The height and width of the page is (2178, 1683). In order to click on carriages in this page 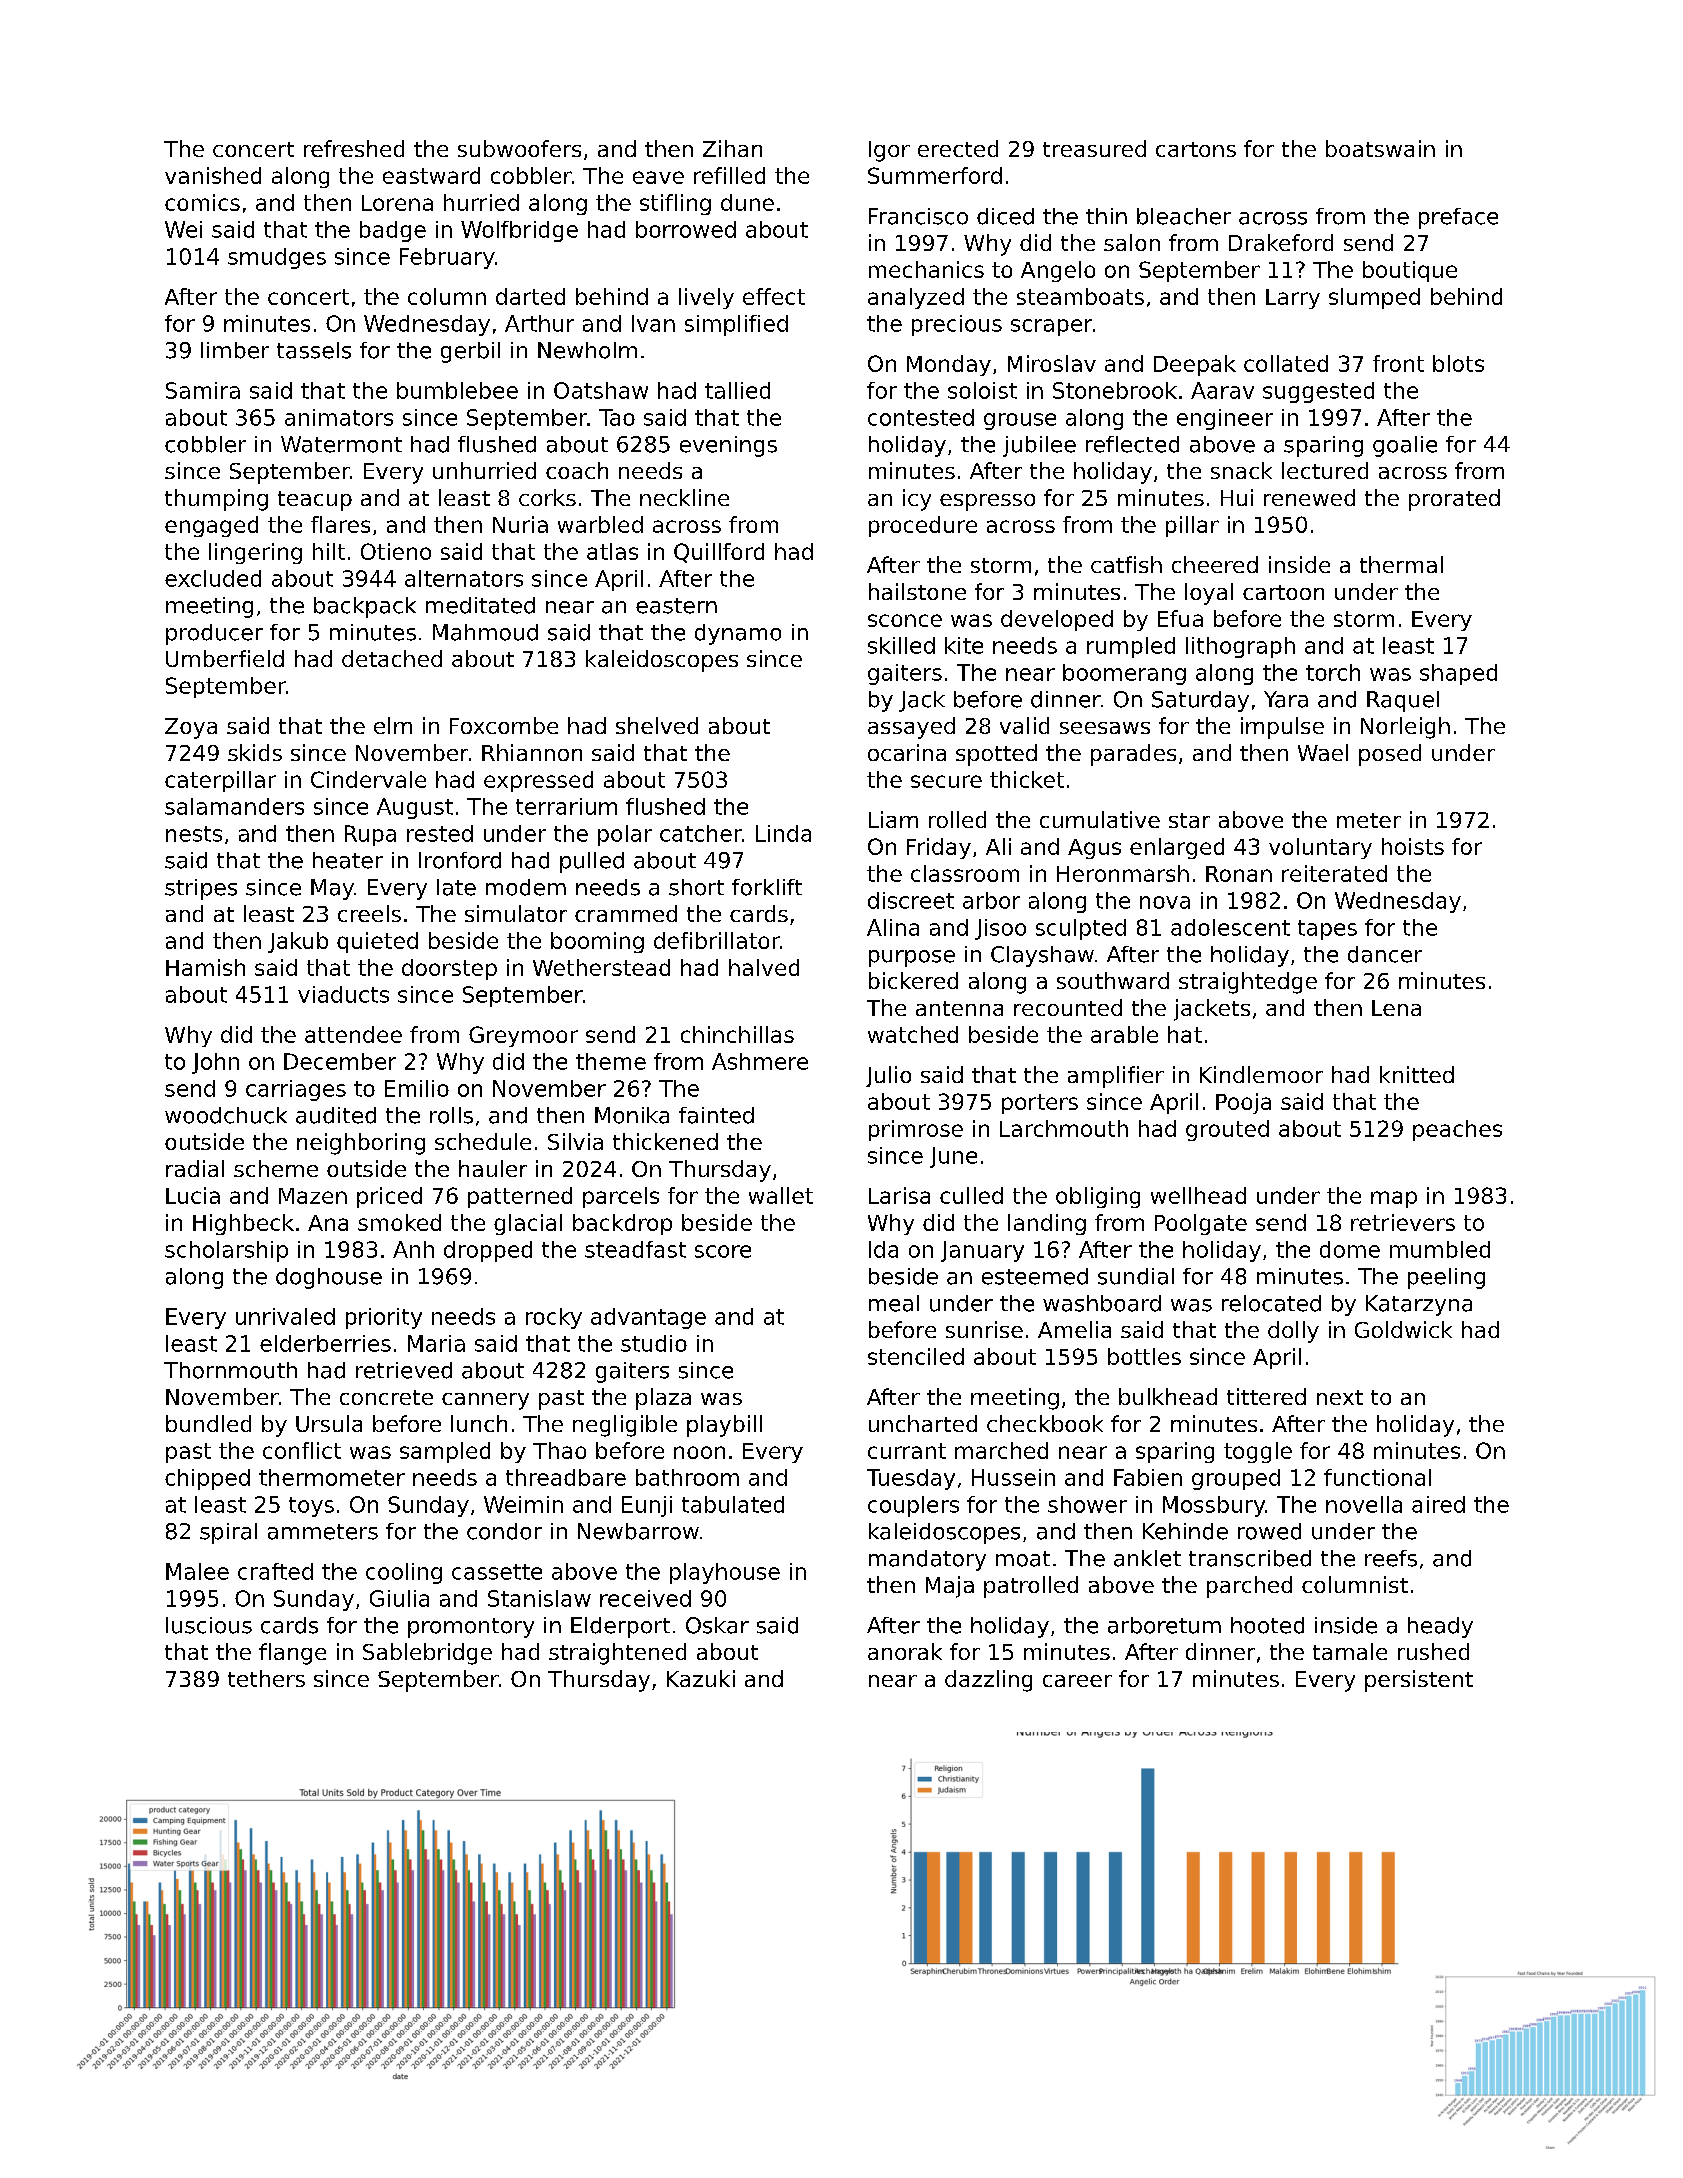, I will do `click(296, 1090)`.
